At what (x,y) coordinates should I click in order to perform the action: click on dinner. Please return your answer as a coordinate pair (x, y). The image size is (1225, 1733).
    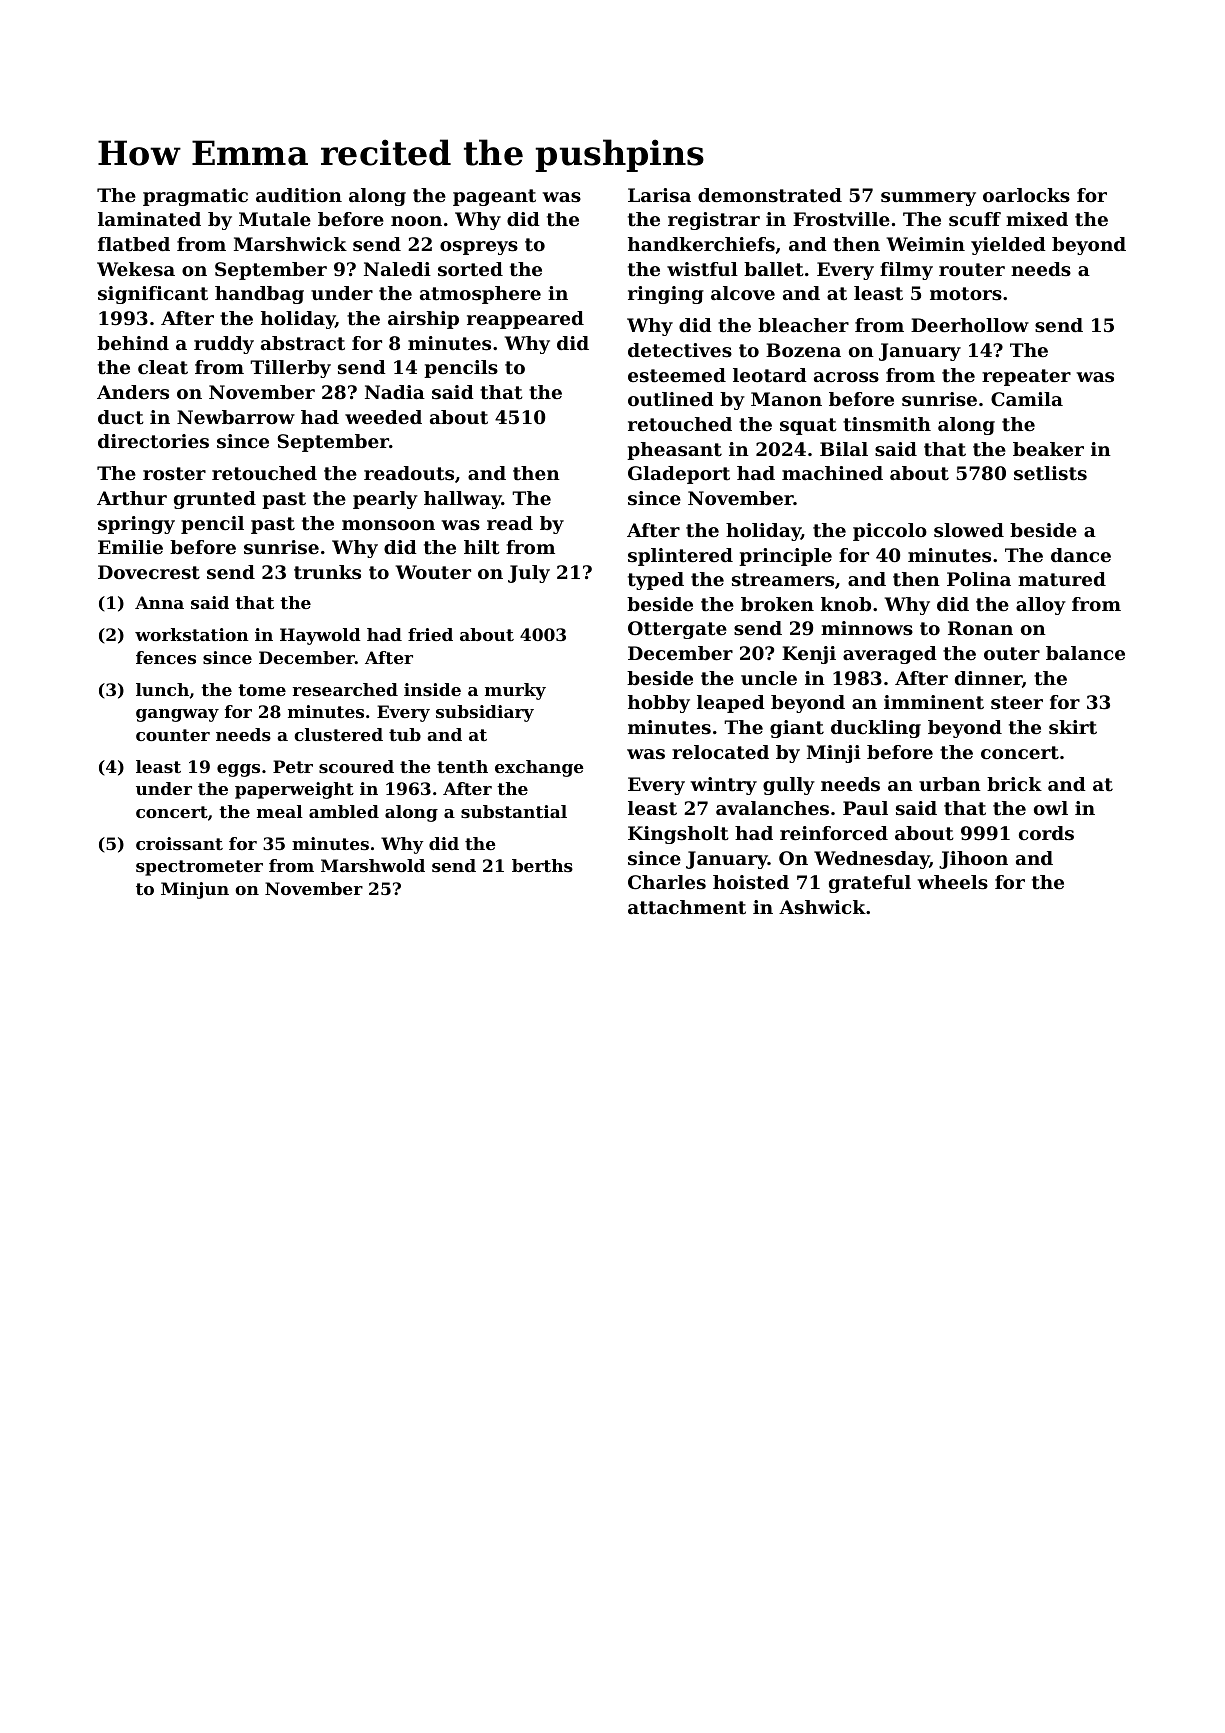
    Looking at the image, I should click on (988, 678).
